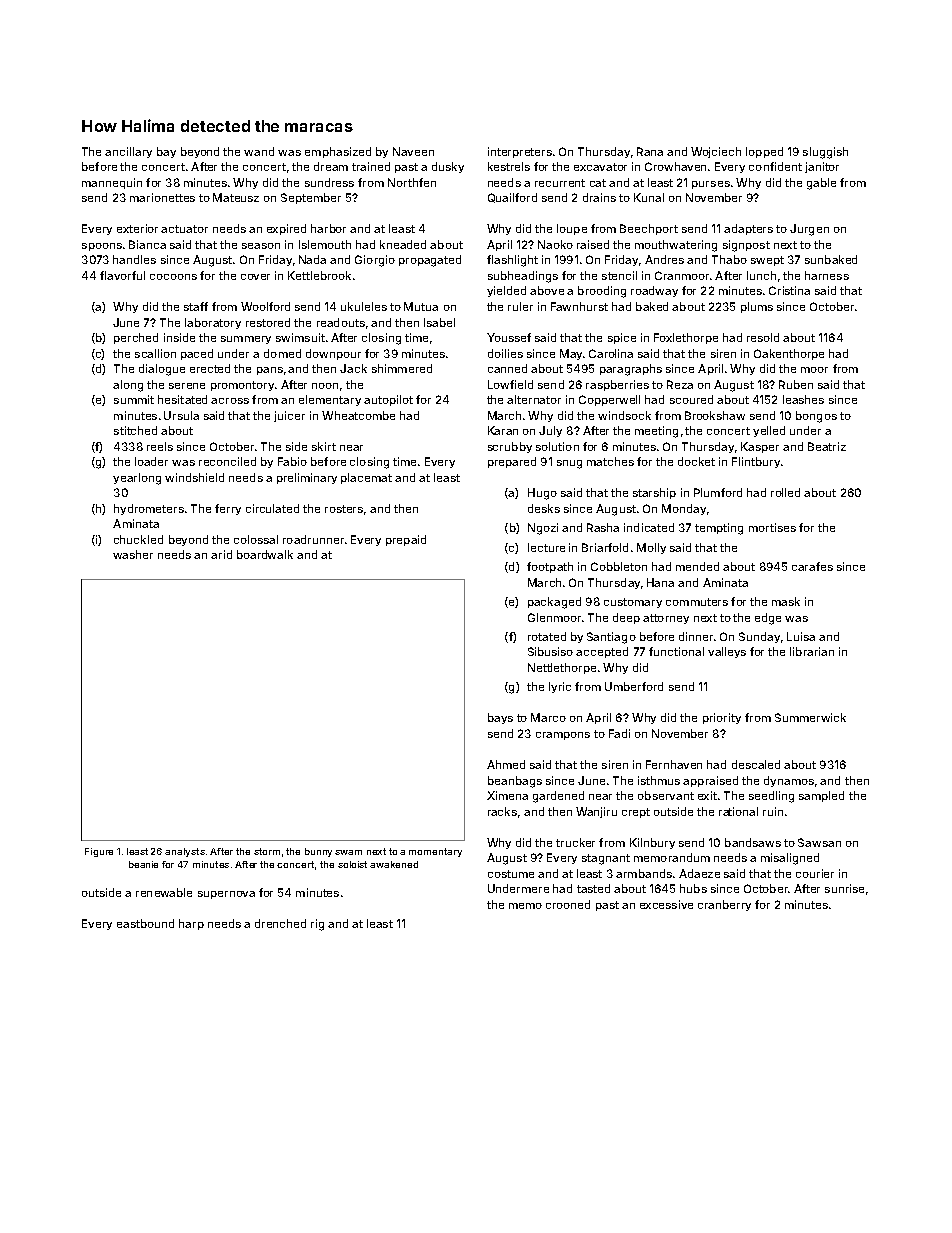  Describe the element at coordinates (133, 554) in the screenshot. I see `washer` at that location.
